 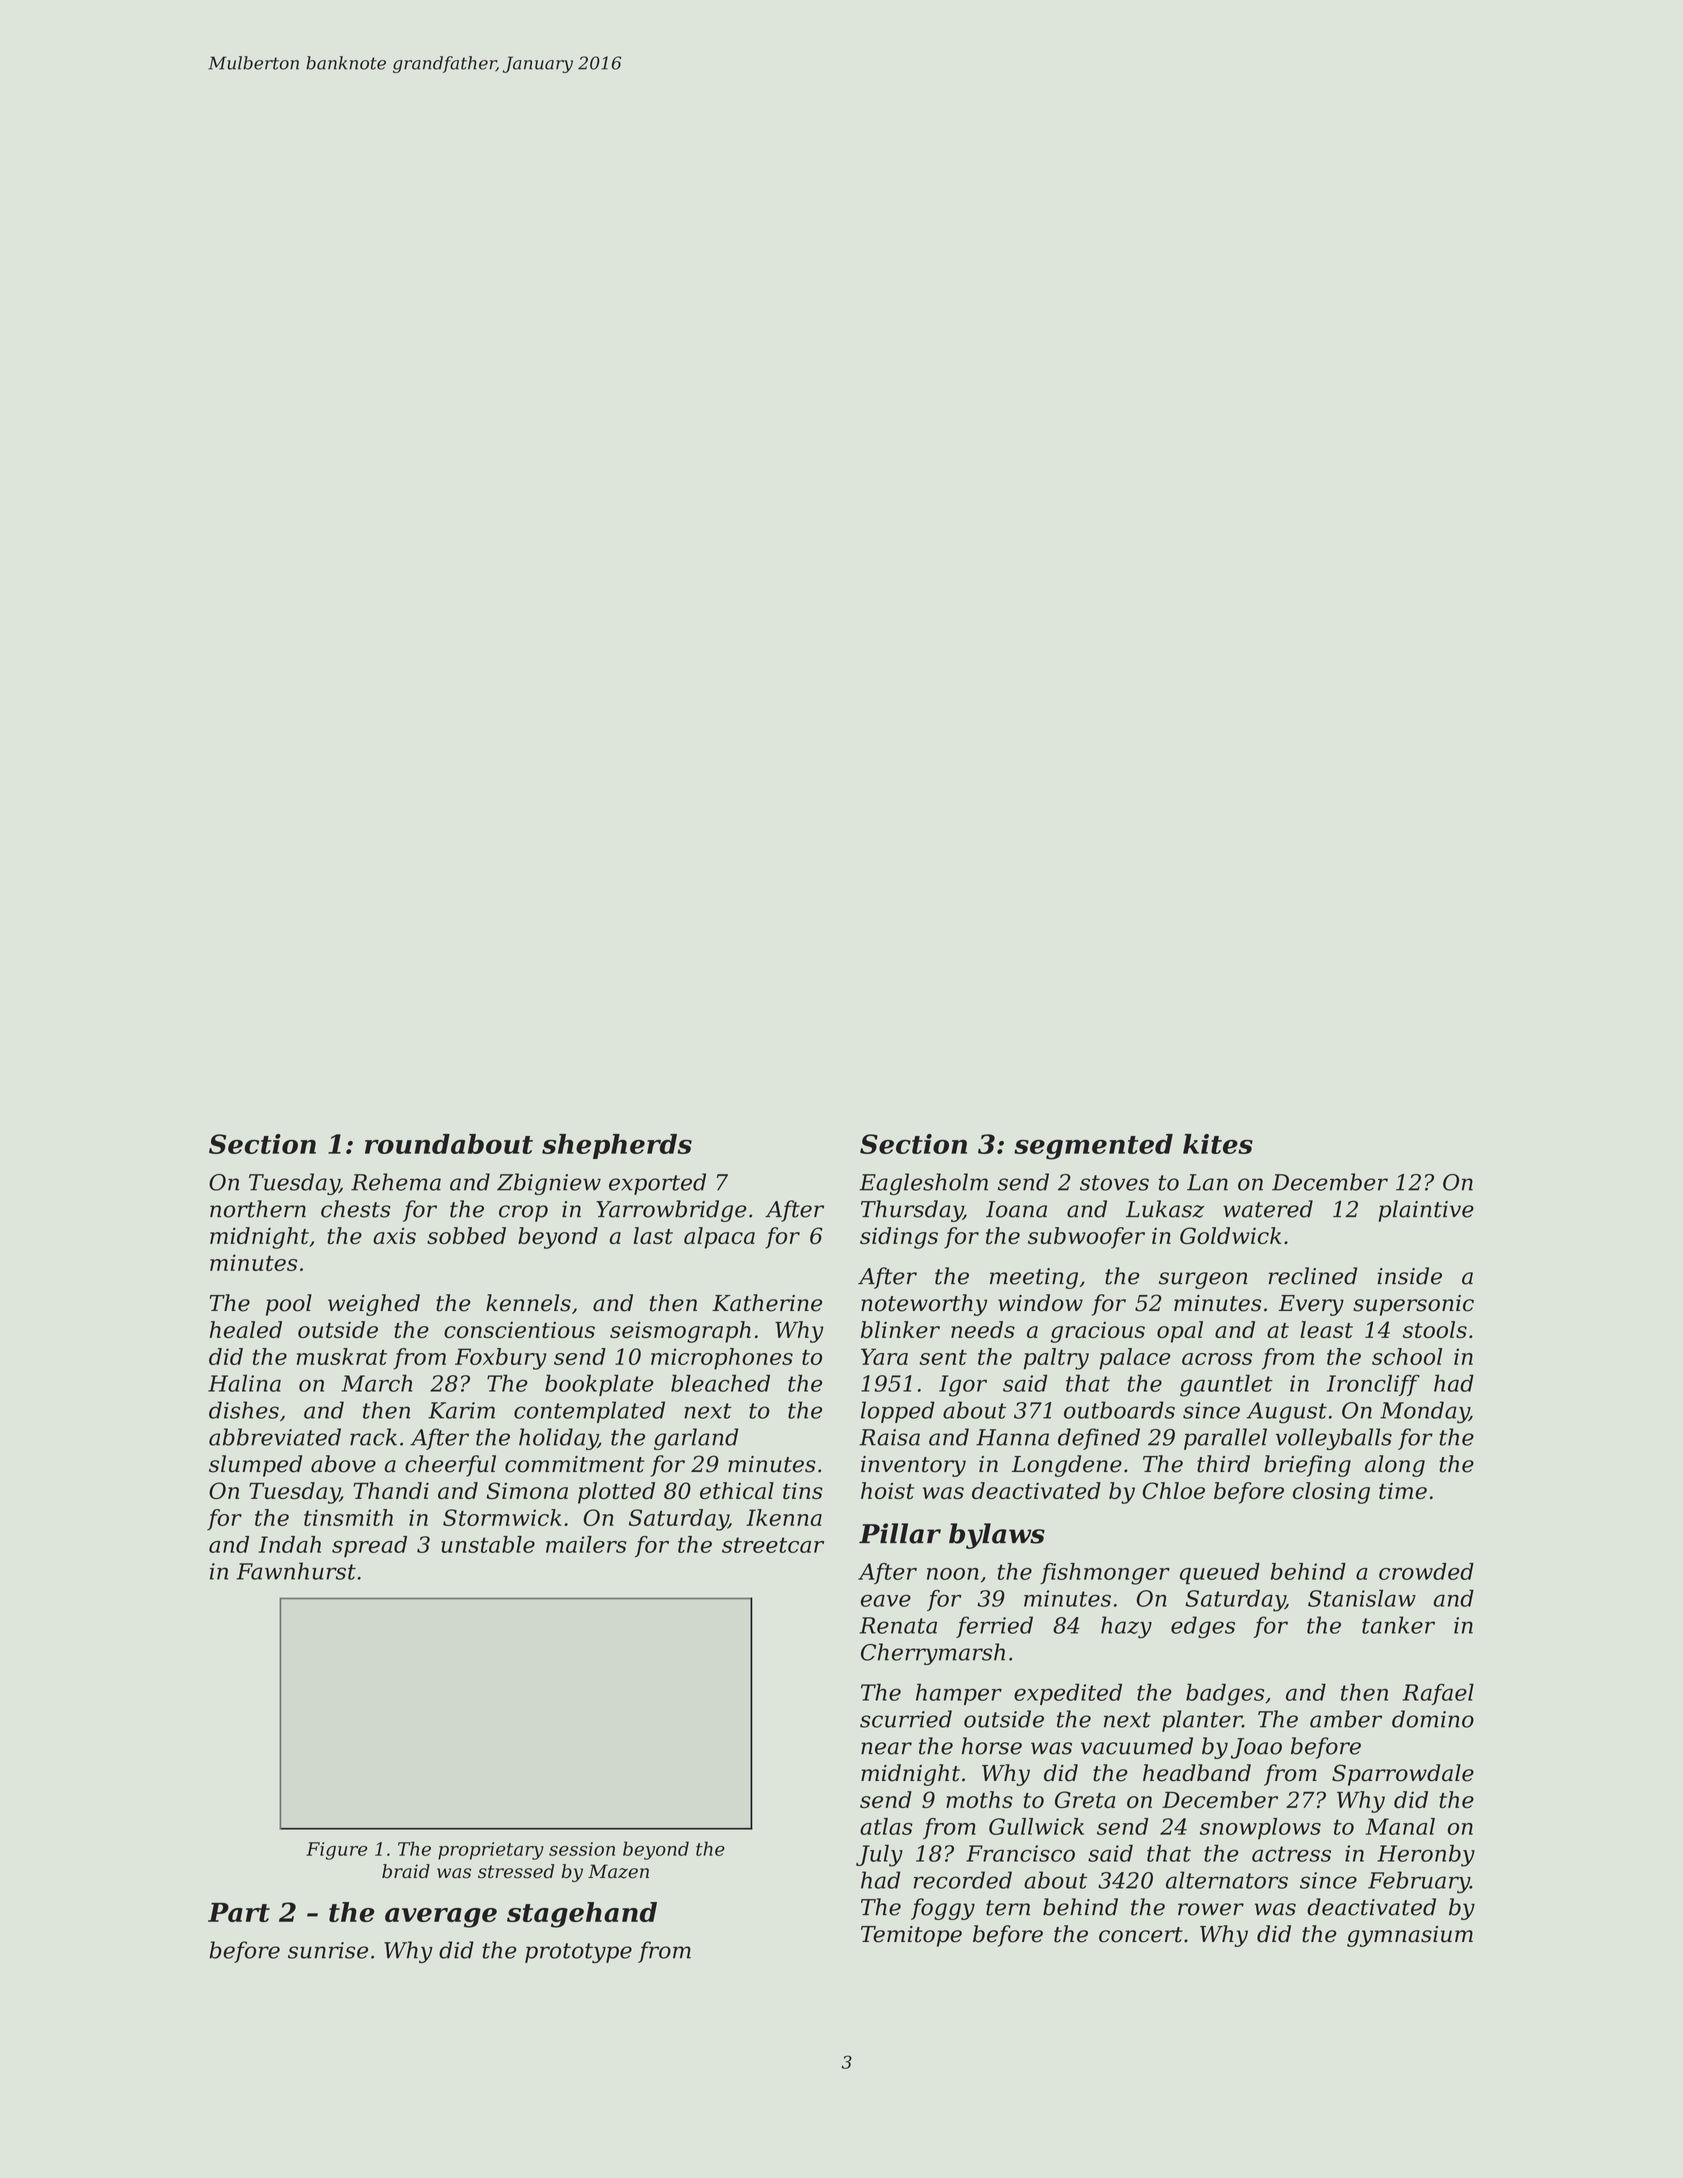 What do you see at coordinates (258, 1209) in the screenshot?
I see `northern` at bounding box center [258, 1209].
